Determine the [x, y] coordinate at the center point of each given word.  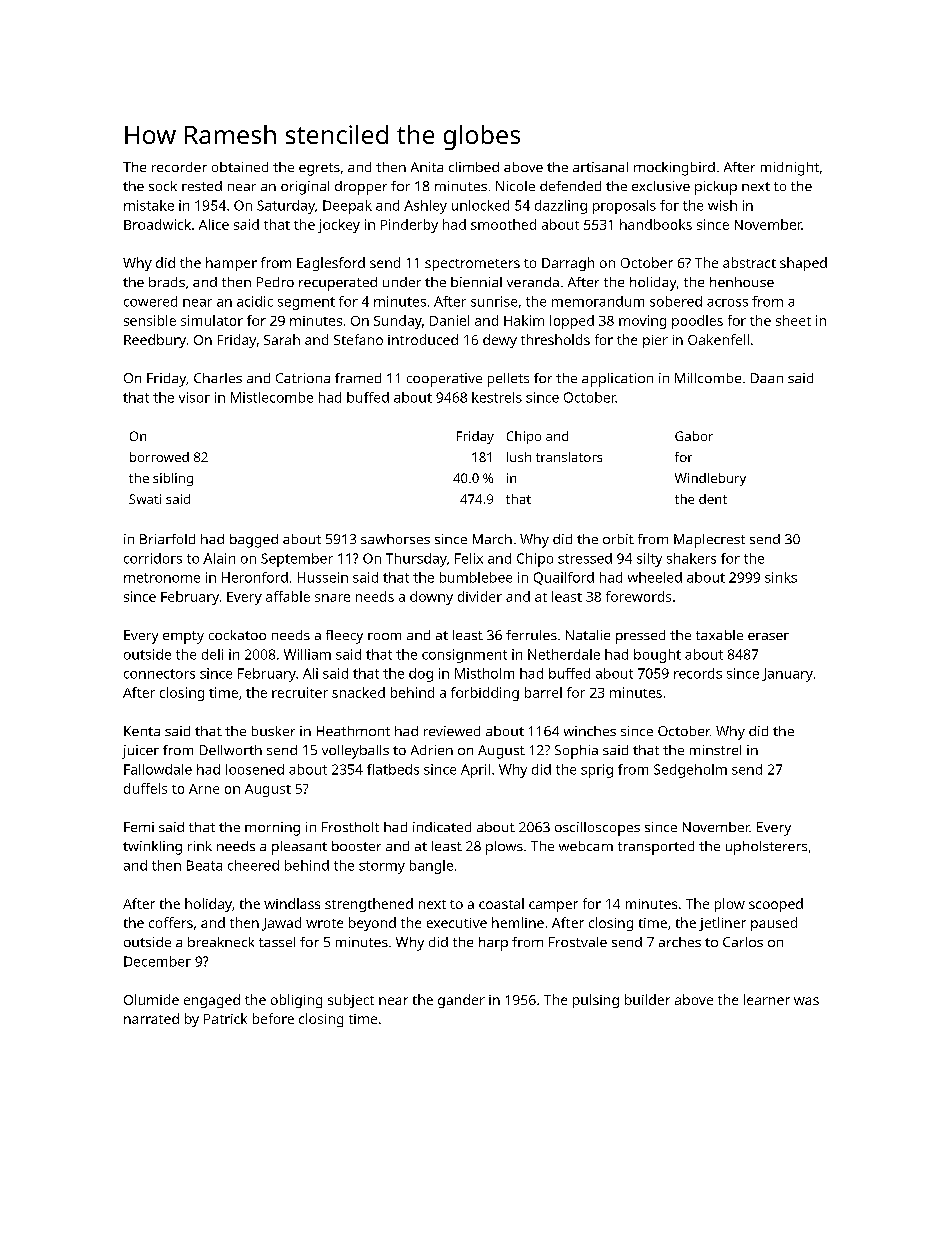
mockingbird [674, 169]
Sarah [282, 339]
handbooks [656, 224]
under [402, 282]
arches [680, 942]
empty [183, 637]
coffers [171, 922]
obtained [240, 167]
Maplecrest [709, 541]
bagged [254, 541]
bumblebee [476, 577]
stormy [382, 867]
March [492, 539]
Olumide [151, 999]
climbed [474, 167]
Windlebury [710, 479]
